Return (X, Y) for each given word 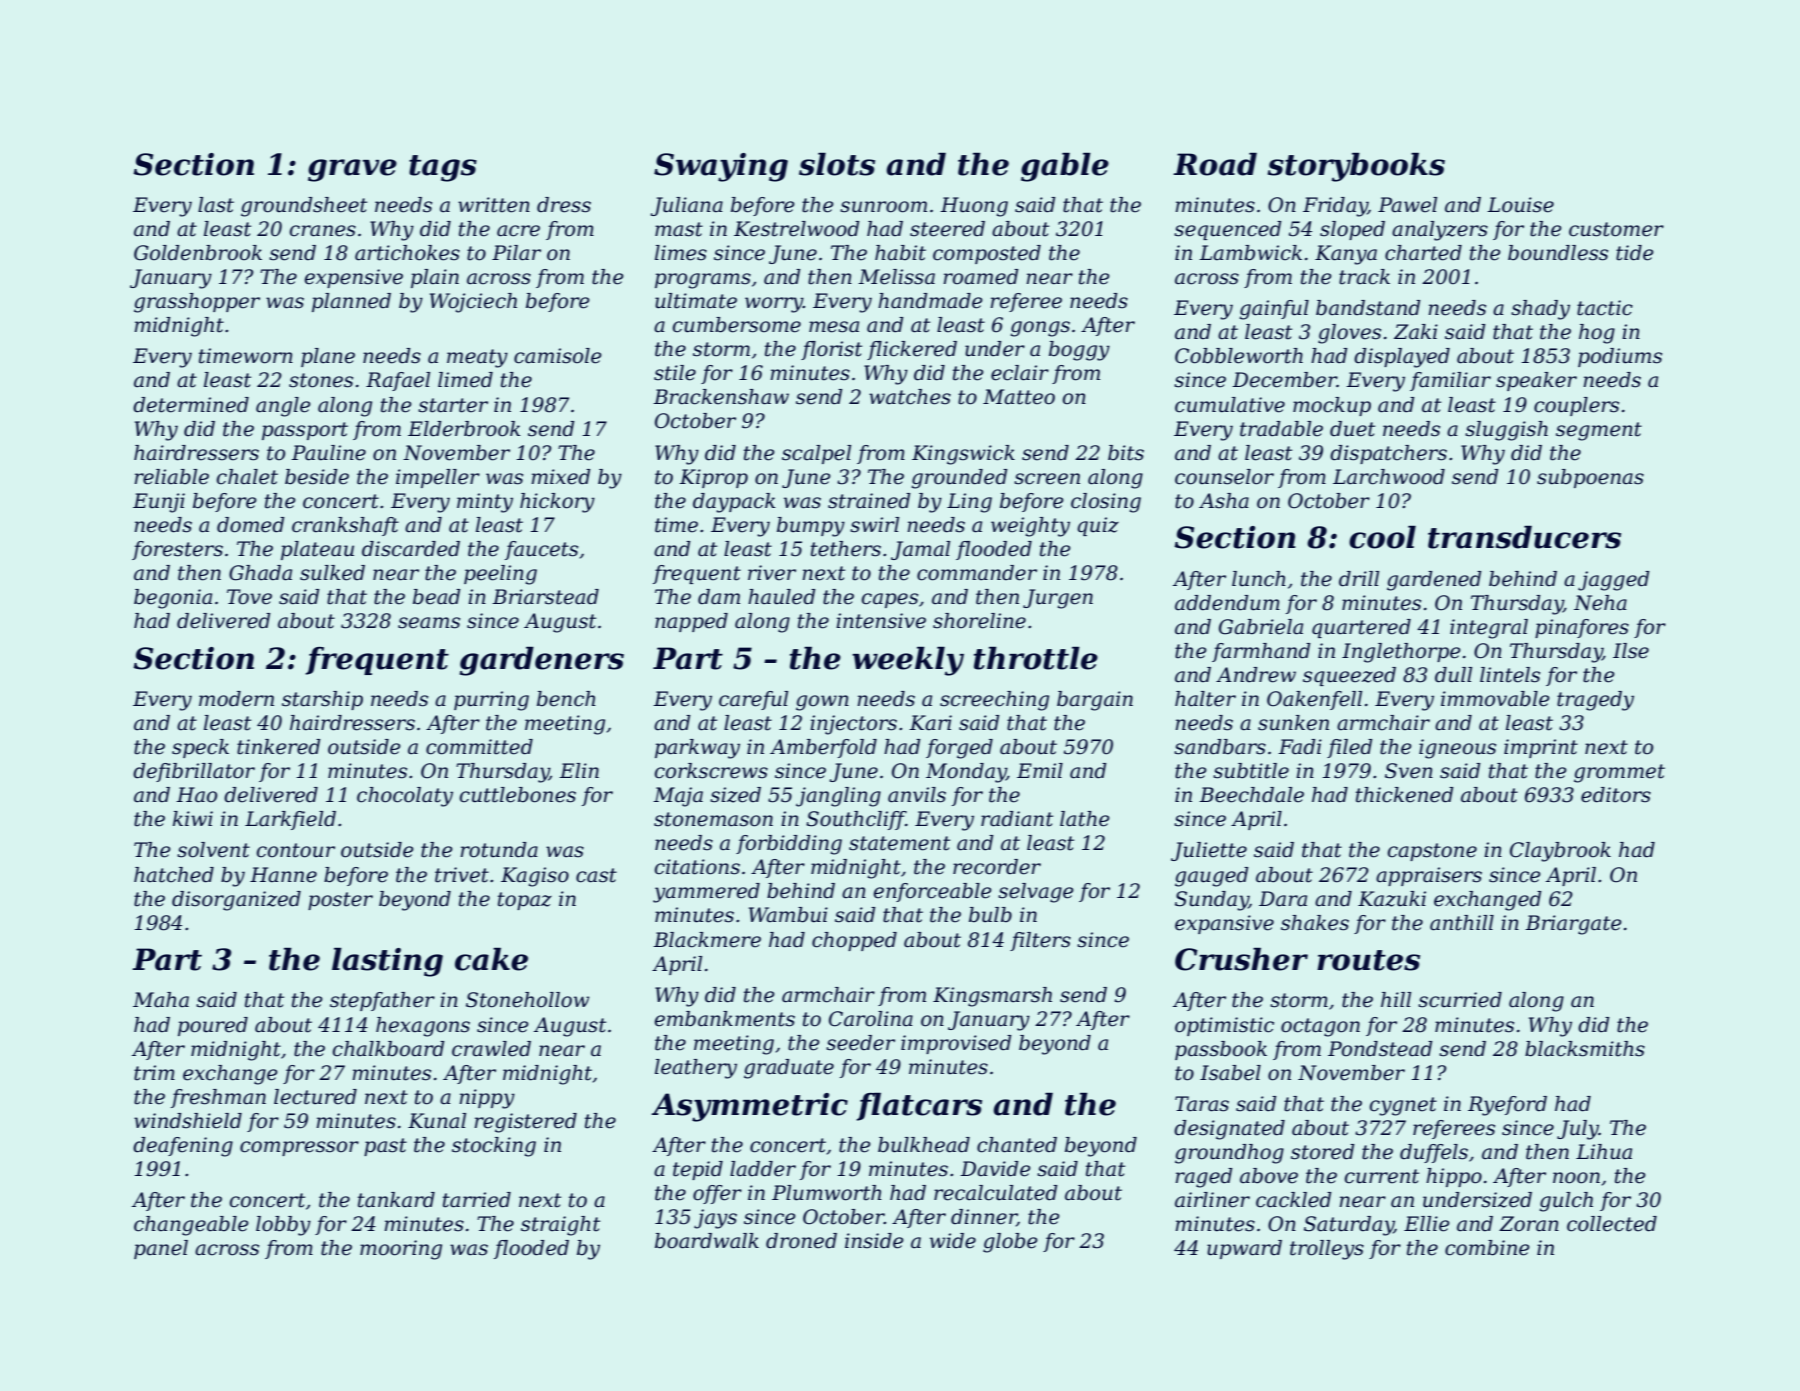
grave (352, 170)
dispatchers (1388, 454)
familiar (1450, 381)
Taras (1202, 1104)
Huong (974, 207)
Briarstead (545, 597)
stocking (494, 1147)
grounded (959, 479)
